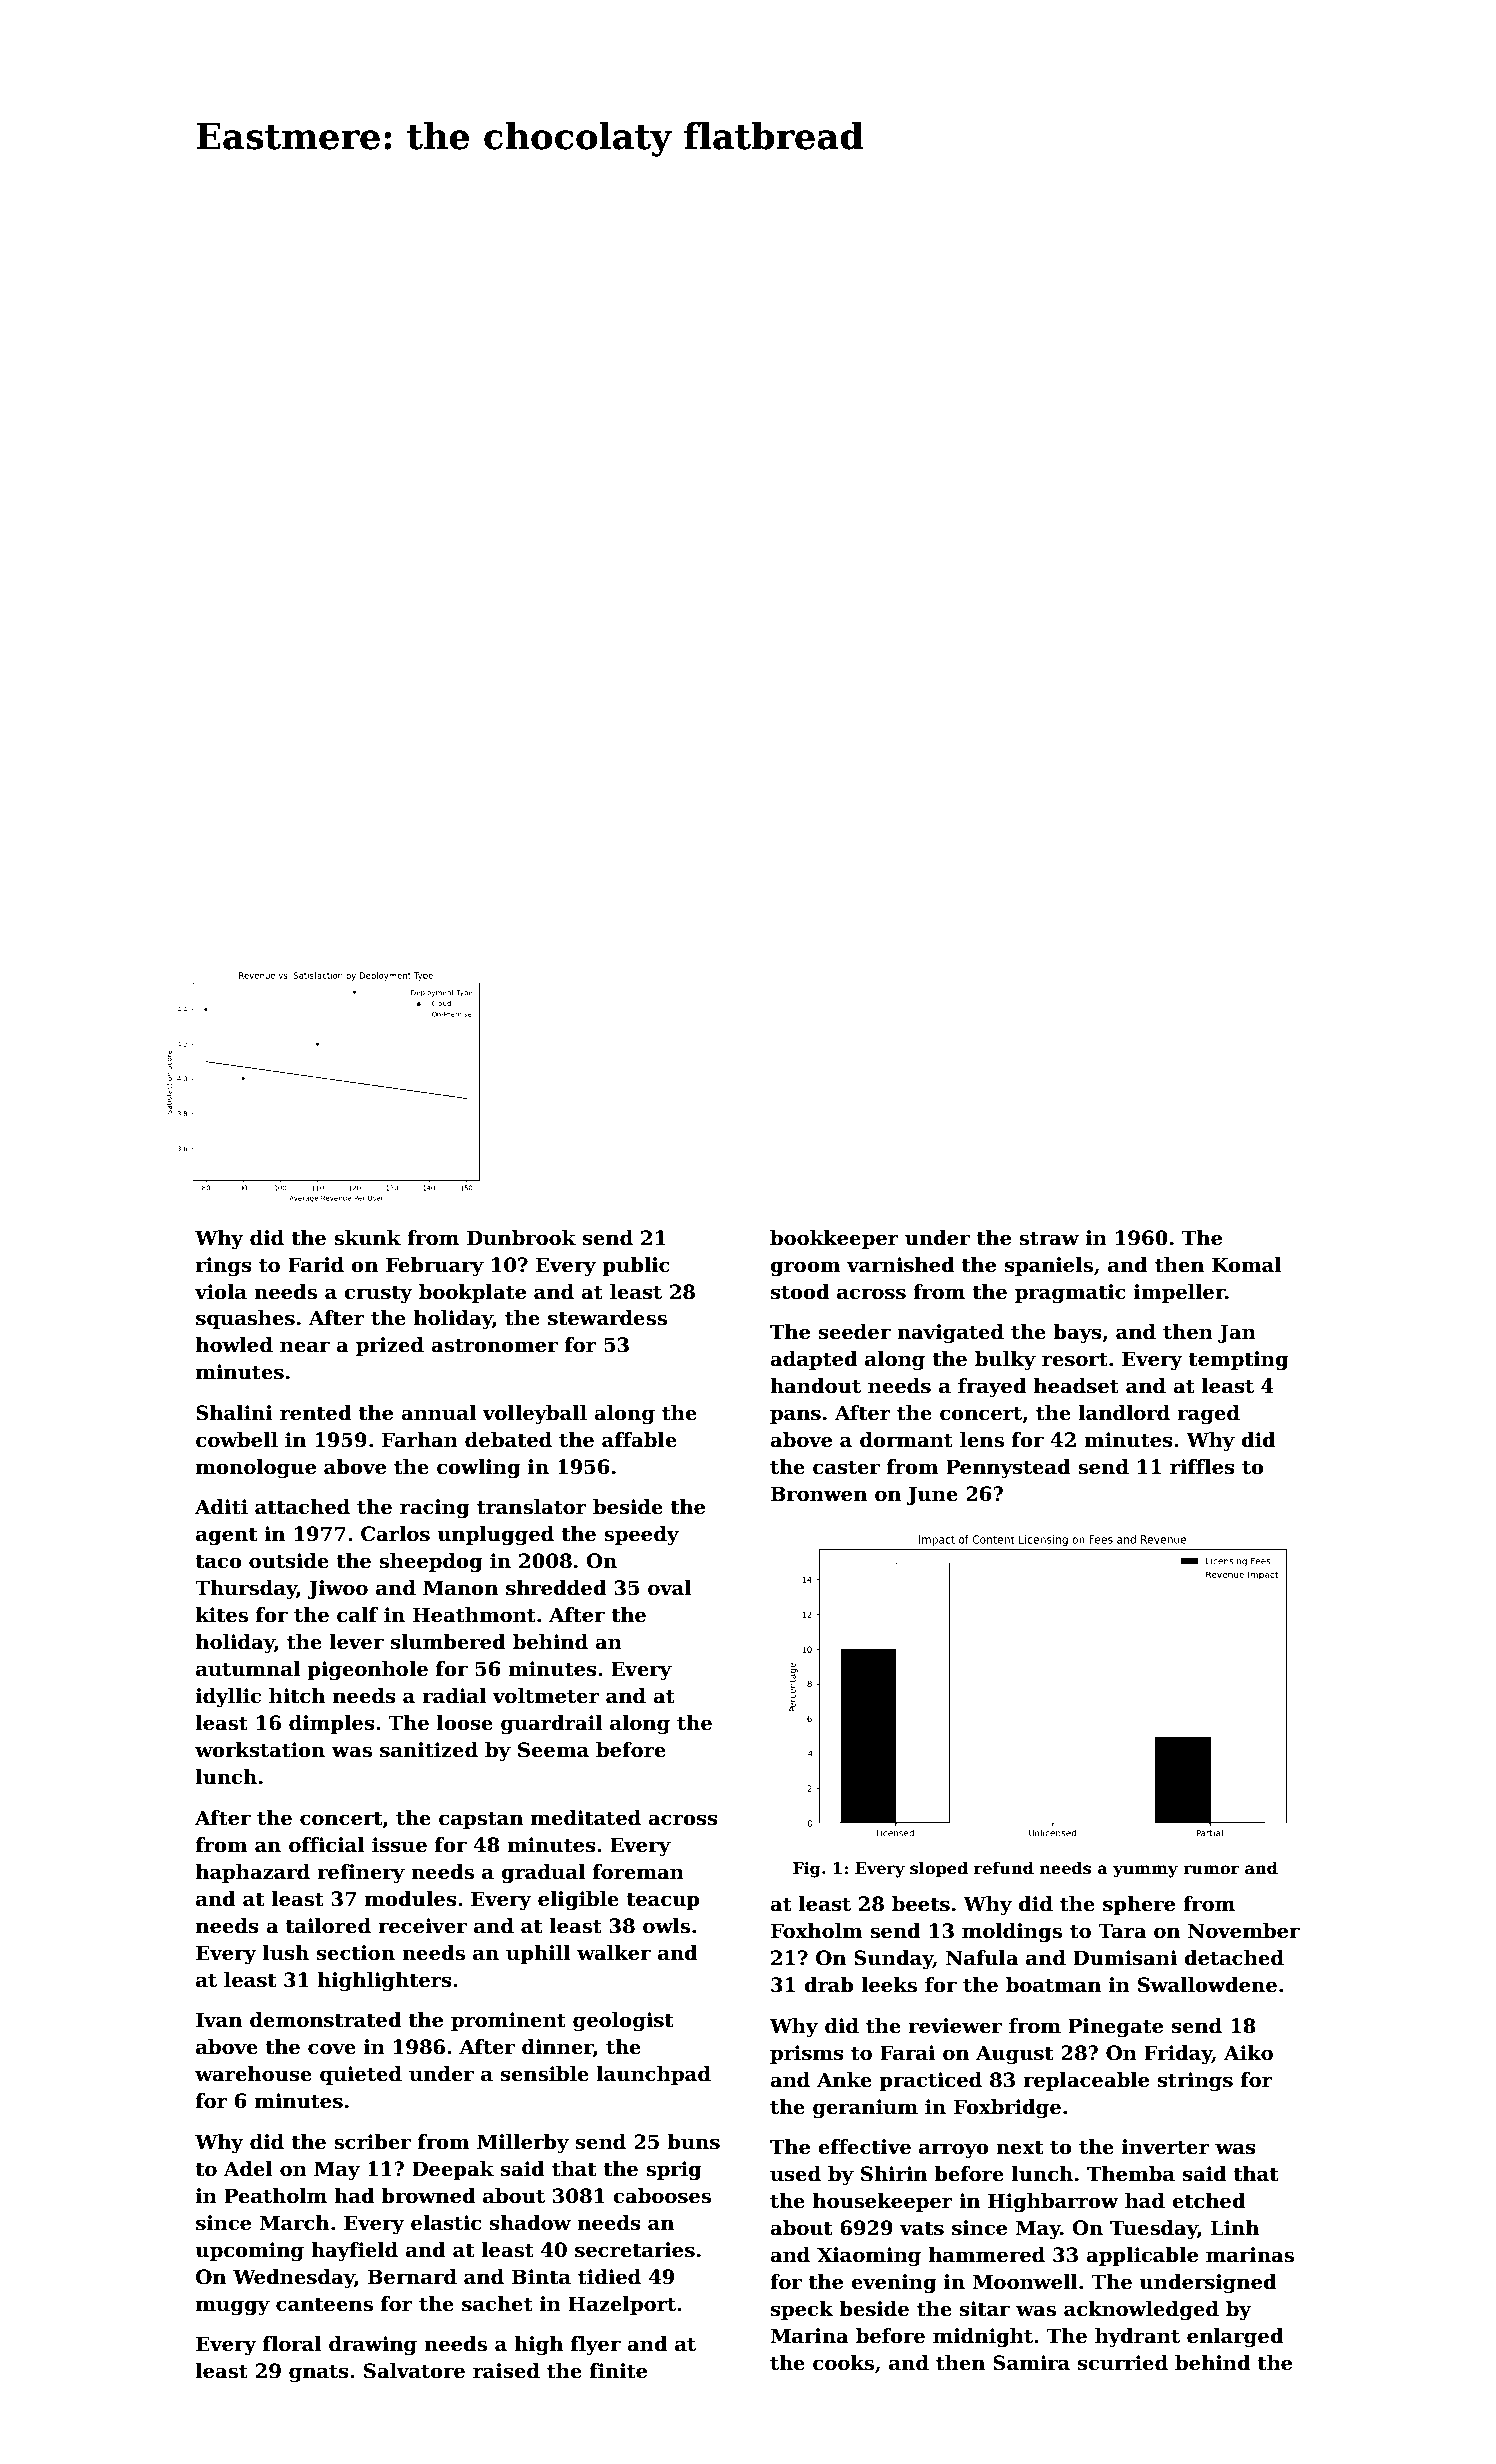  I want to click on muggy, so click(233, 2308).
